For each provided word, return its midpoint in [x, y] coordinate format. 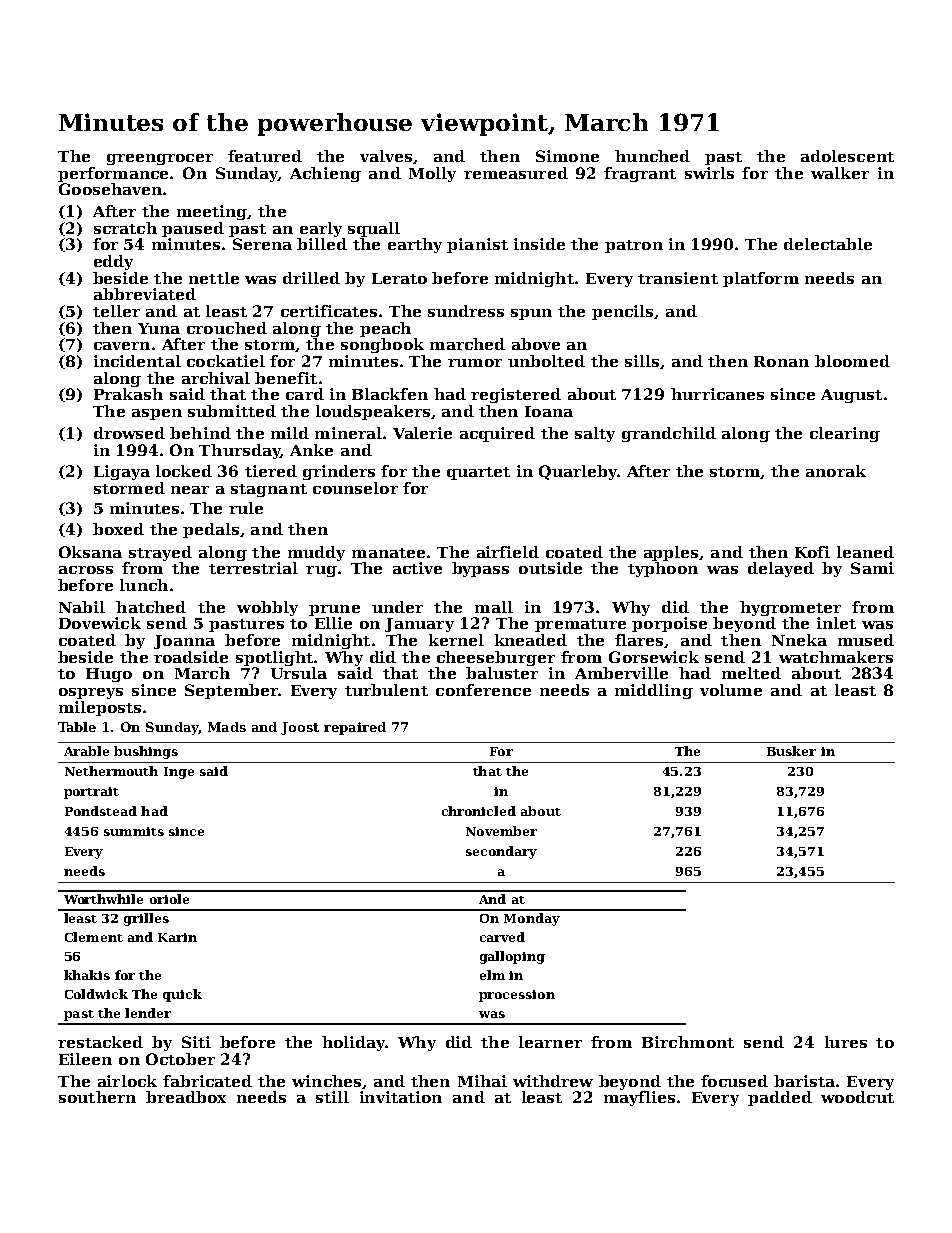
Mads [227, 727]
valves [386, 156]
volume [731, 690]
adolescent [847, 156]
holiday [353, 1043]
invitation [401, 1097]
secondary [501, 852]
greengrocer [160, 159]
